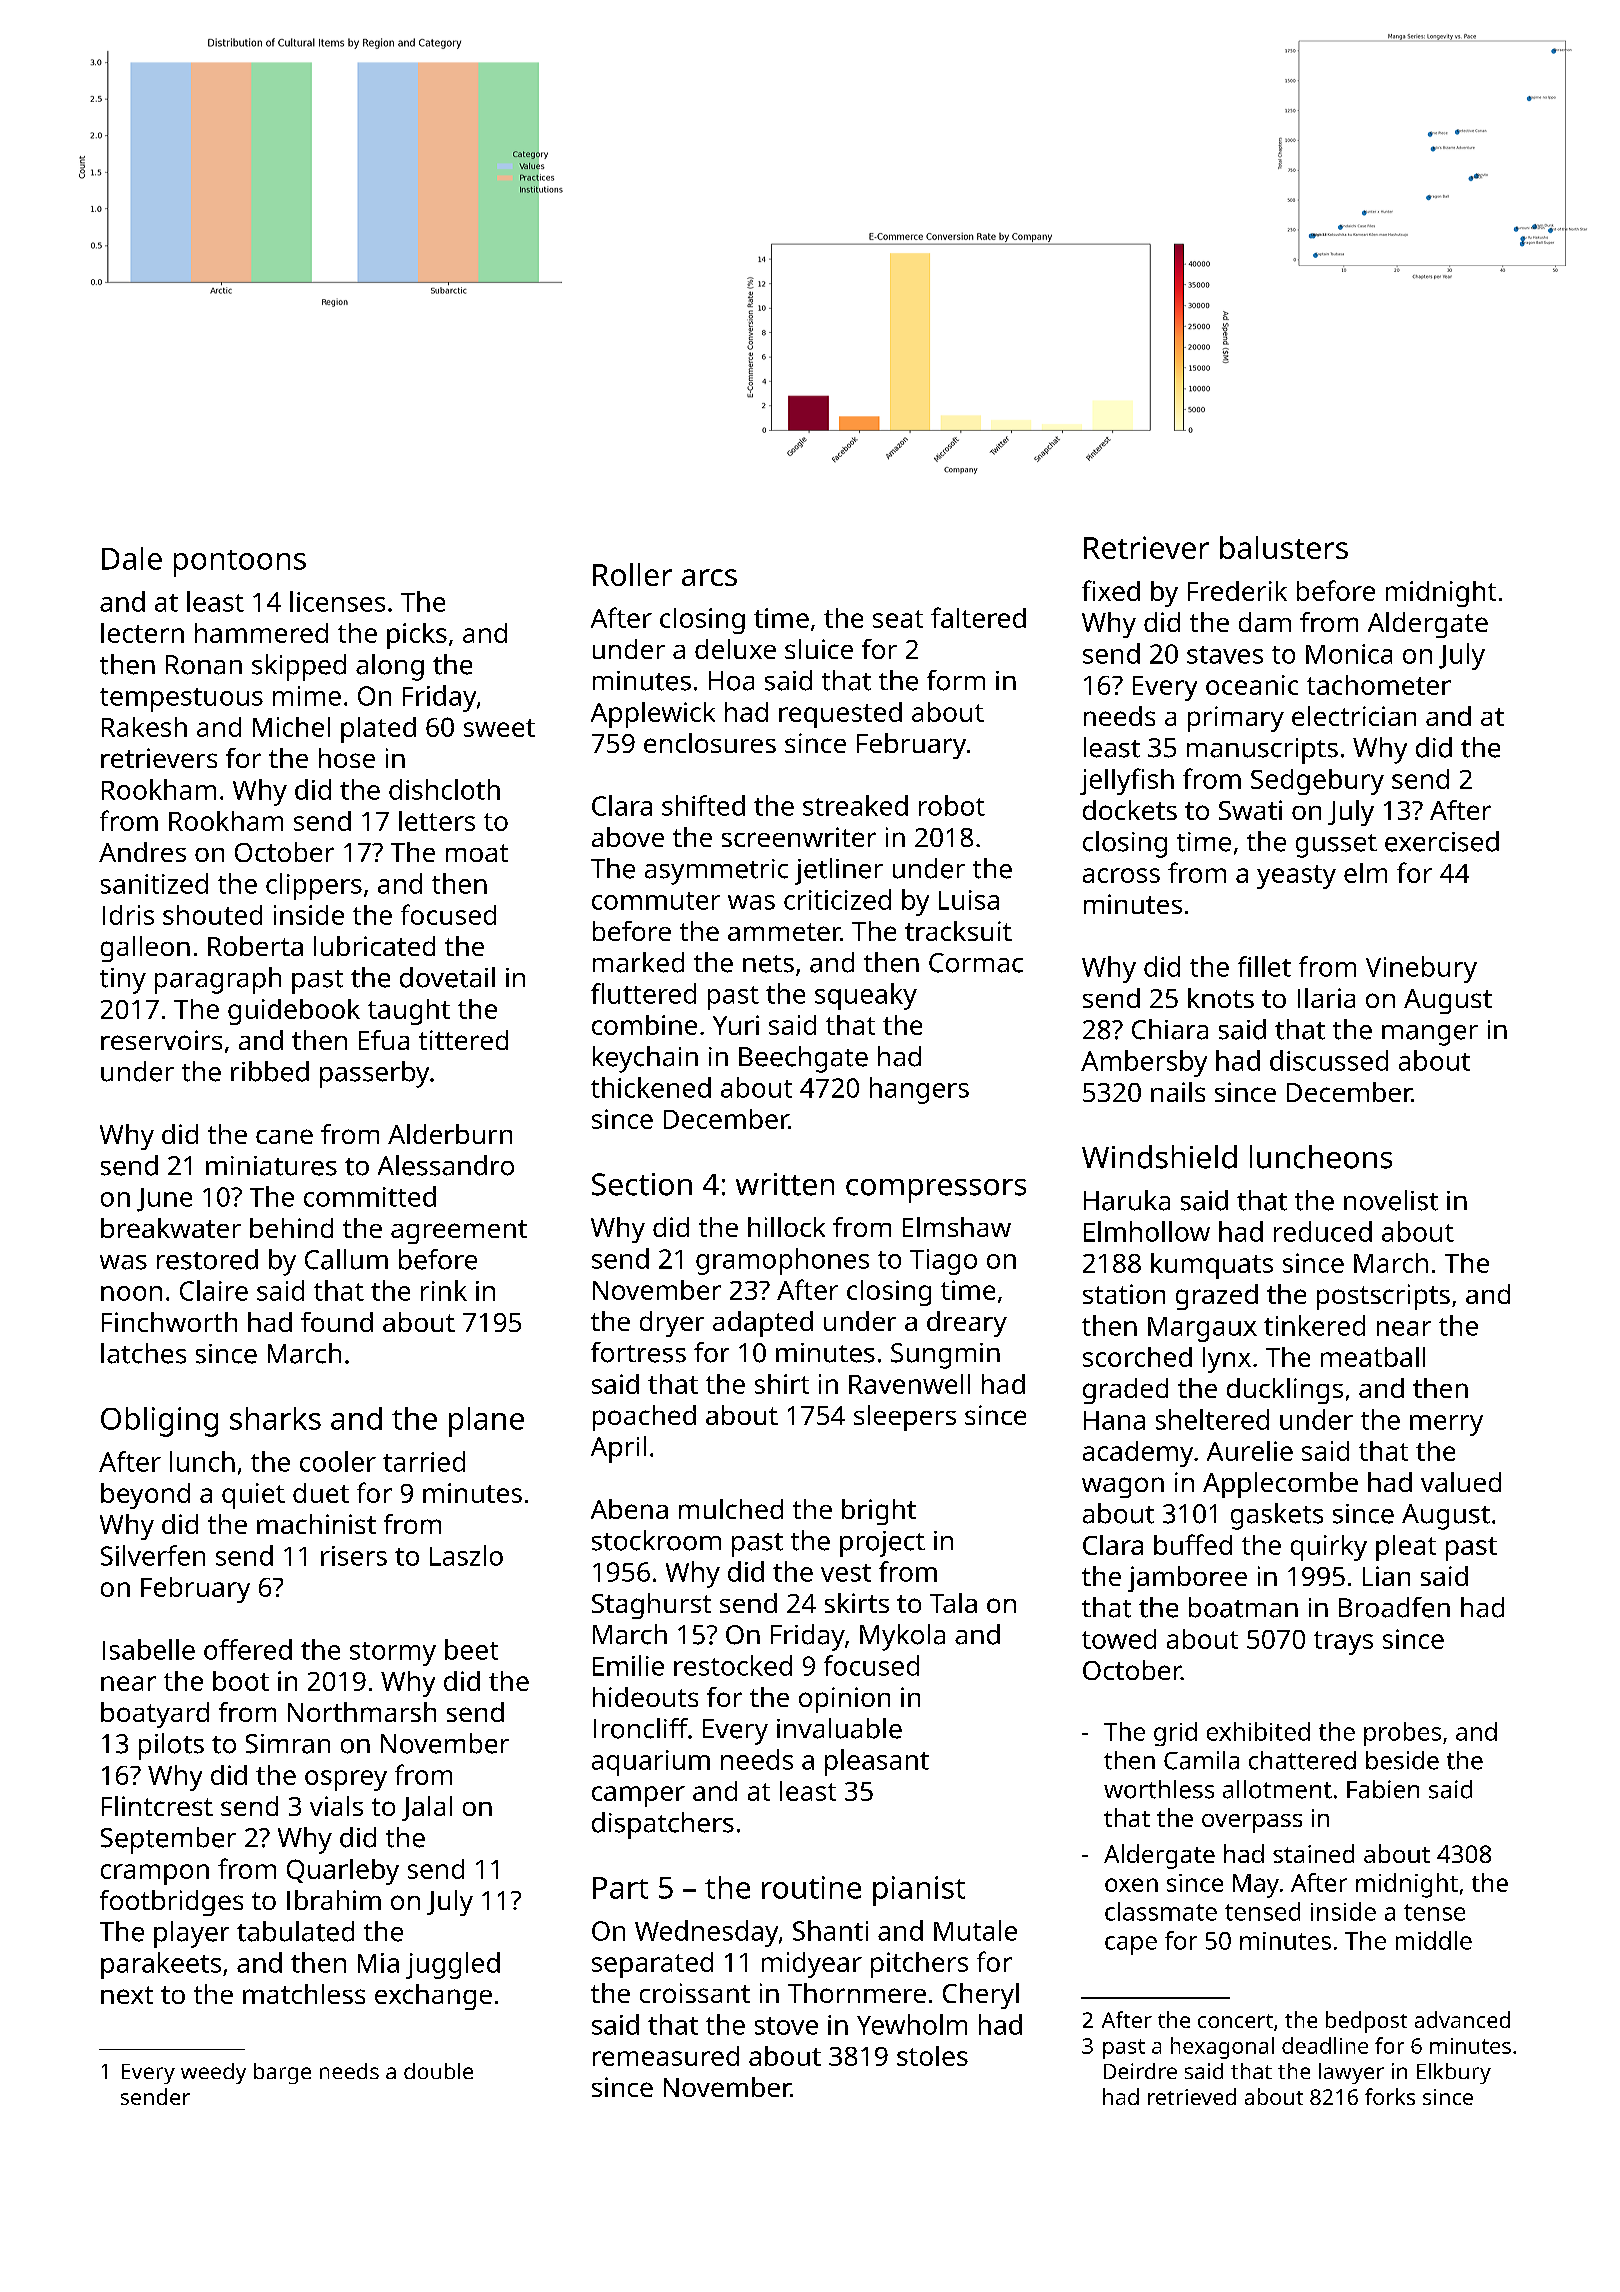 This screenshot has width=1620, height=2292. I want to click on discussed, so click(1329, 1060).
